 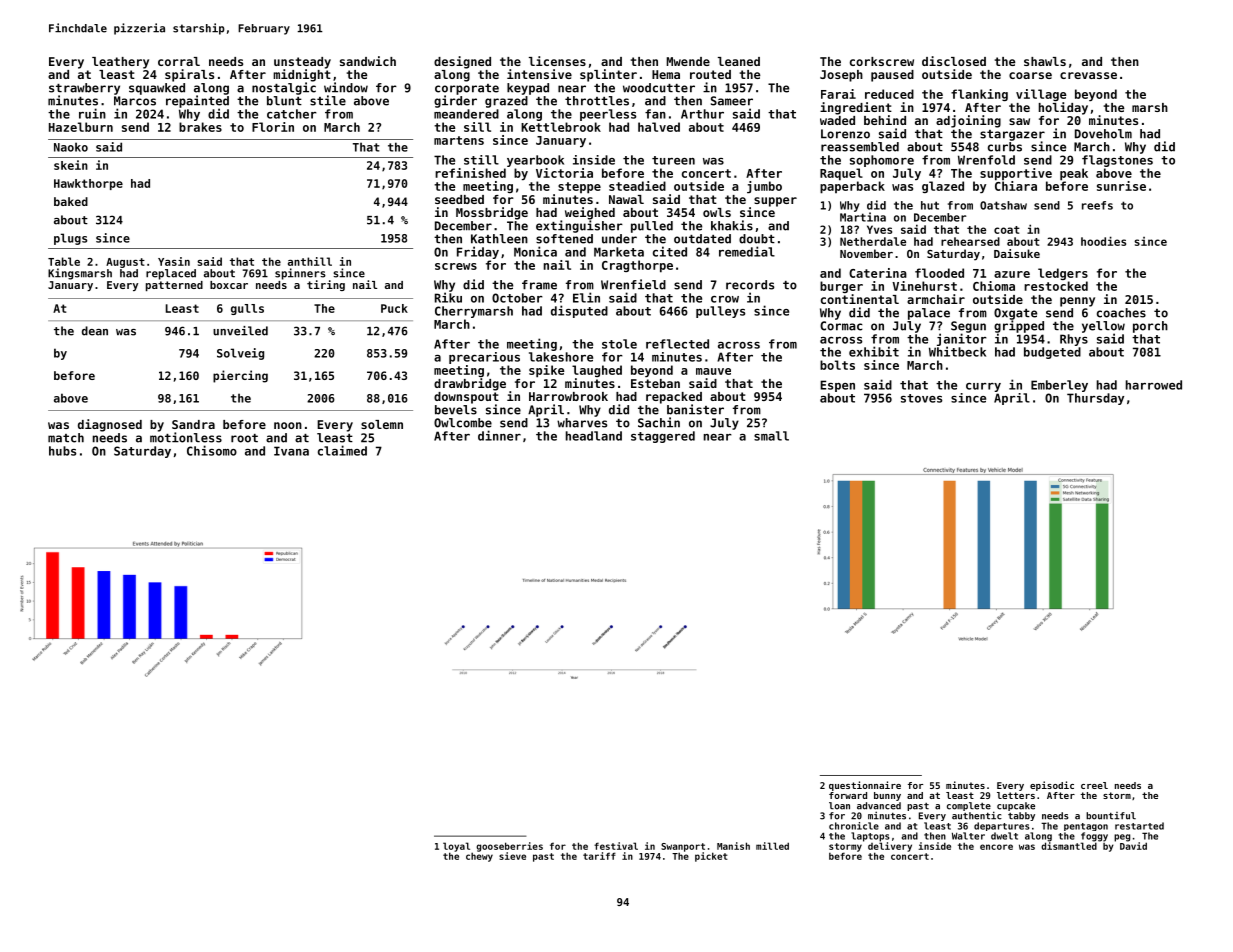 I want to click on loyal, so click(x=456, y=847).
